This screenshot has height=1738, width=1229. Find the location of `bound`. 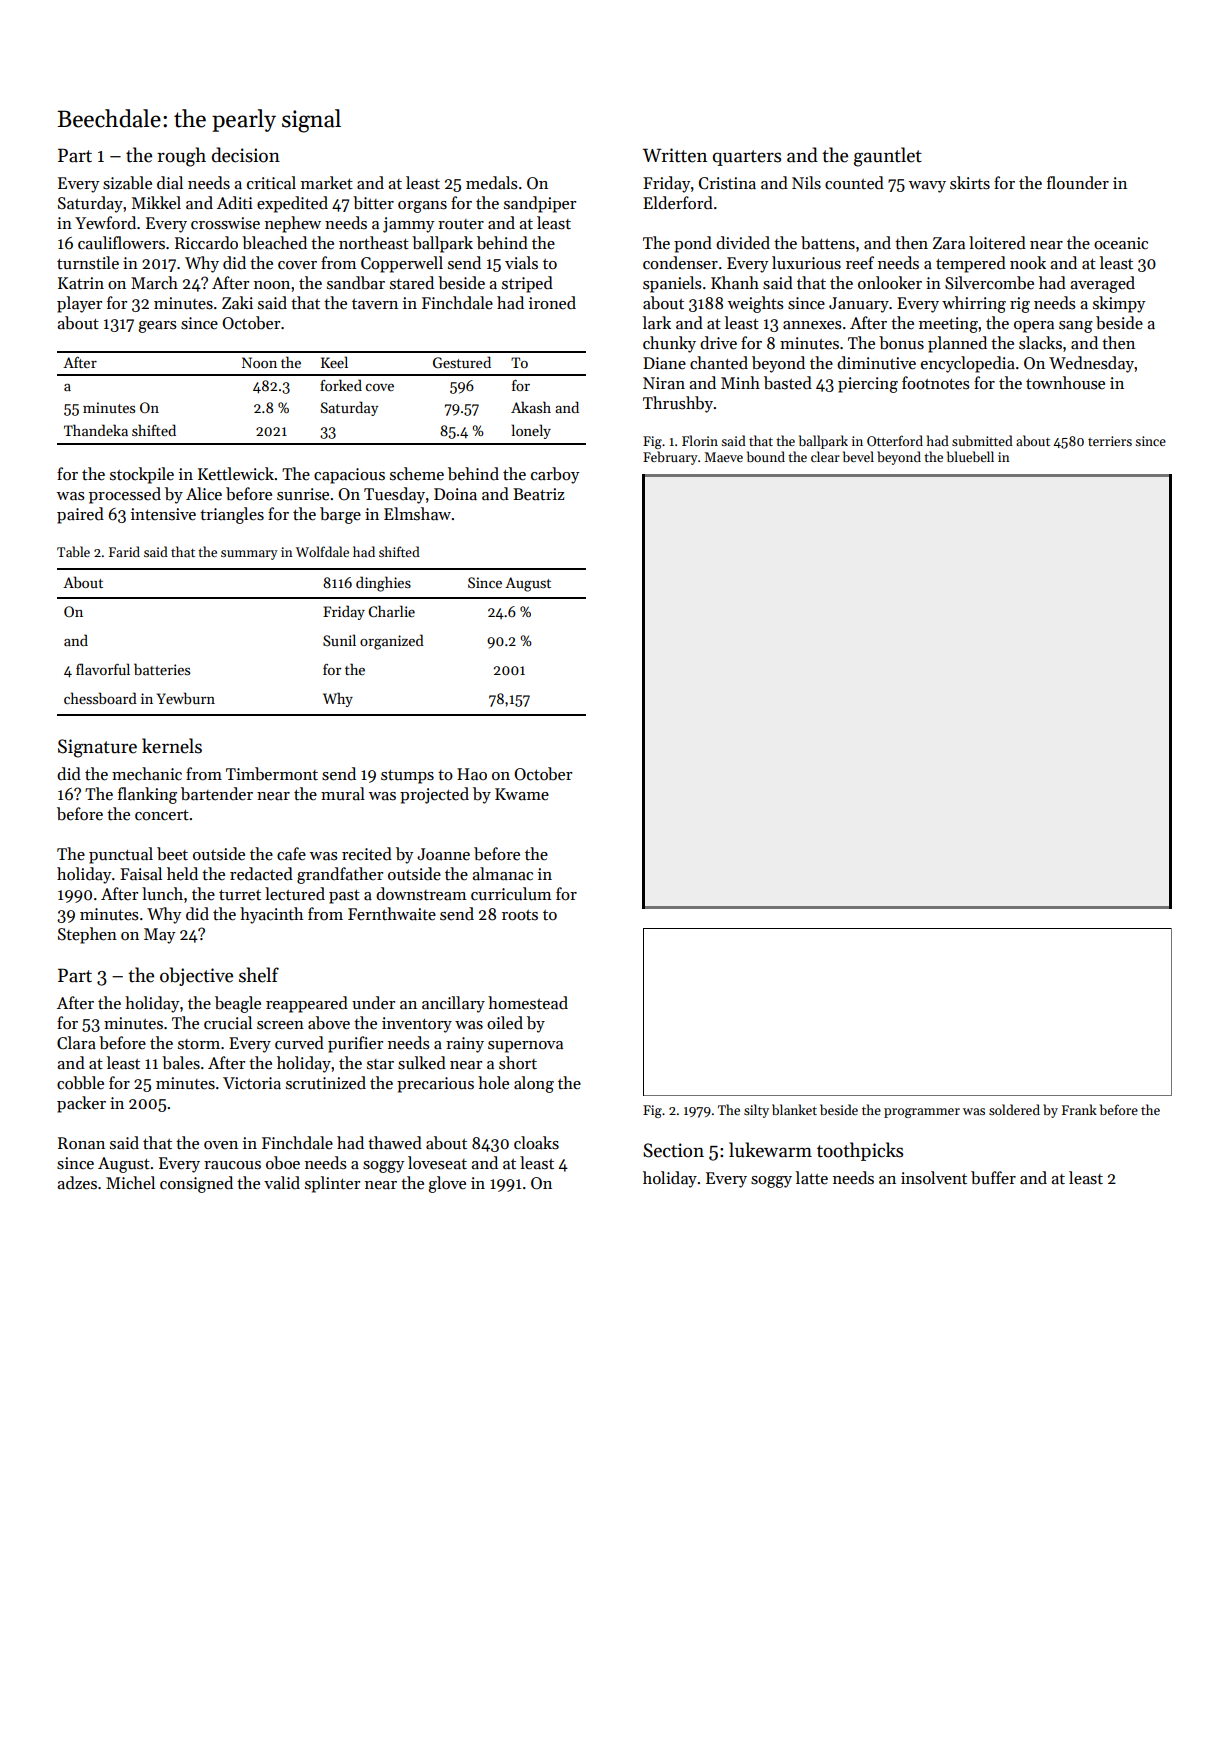

bound is located at coordinates (766, 456).
